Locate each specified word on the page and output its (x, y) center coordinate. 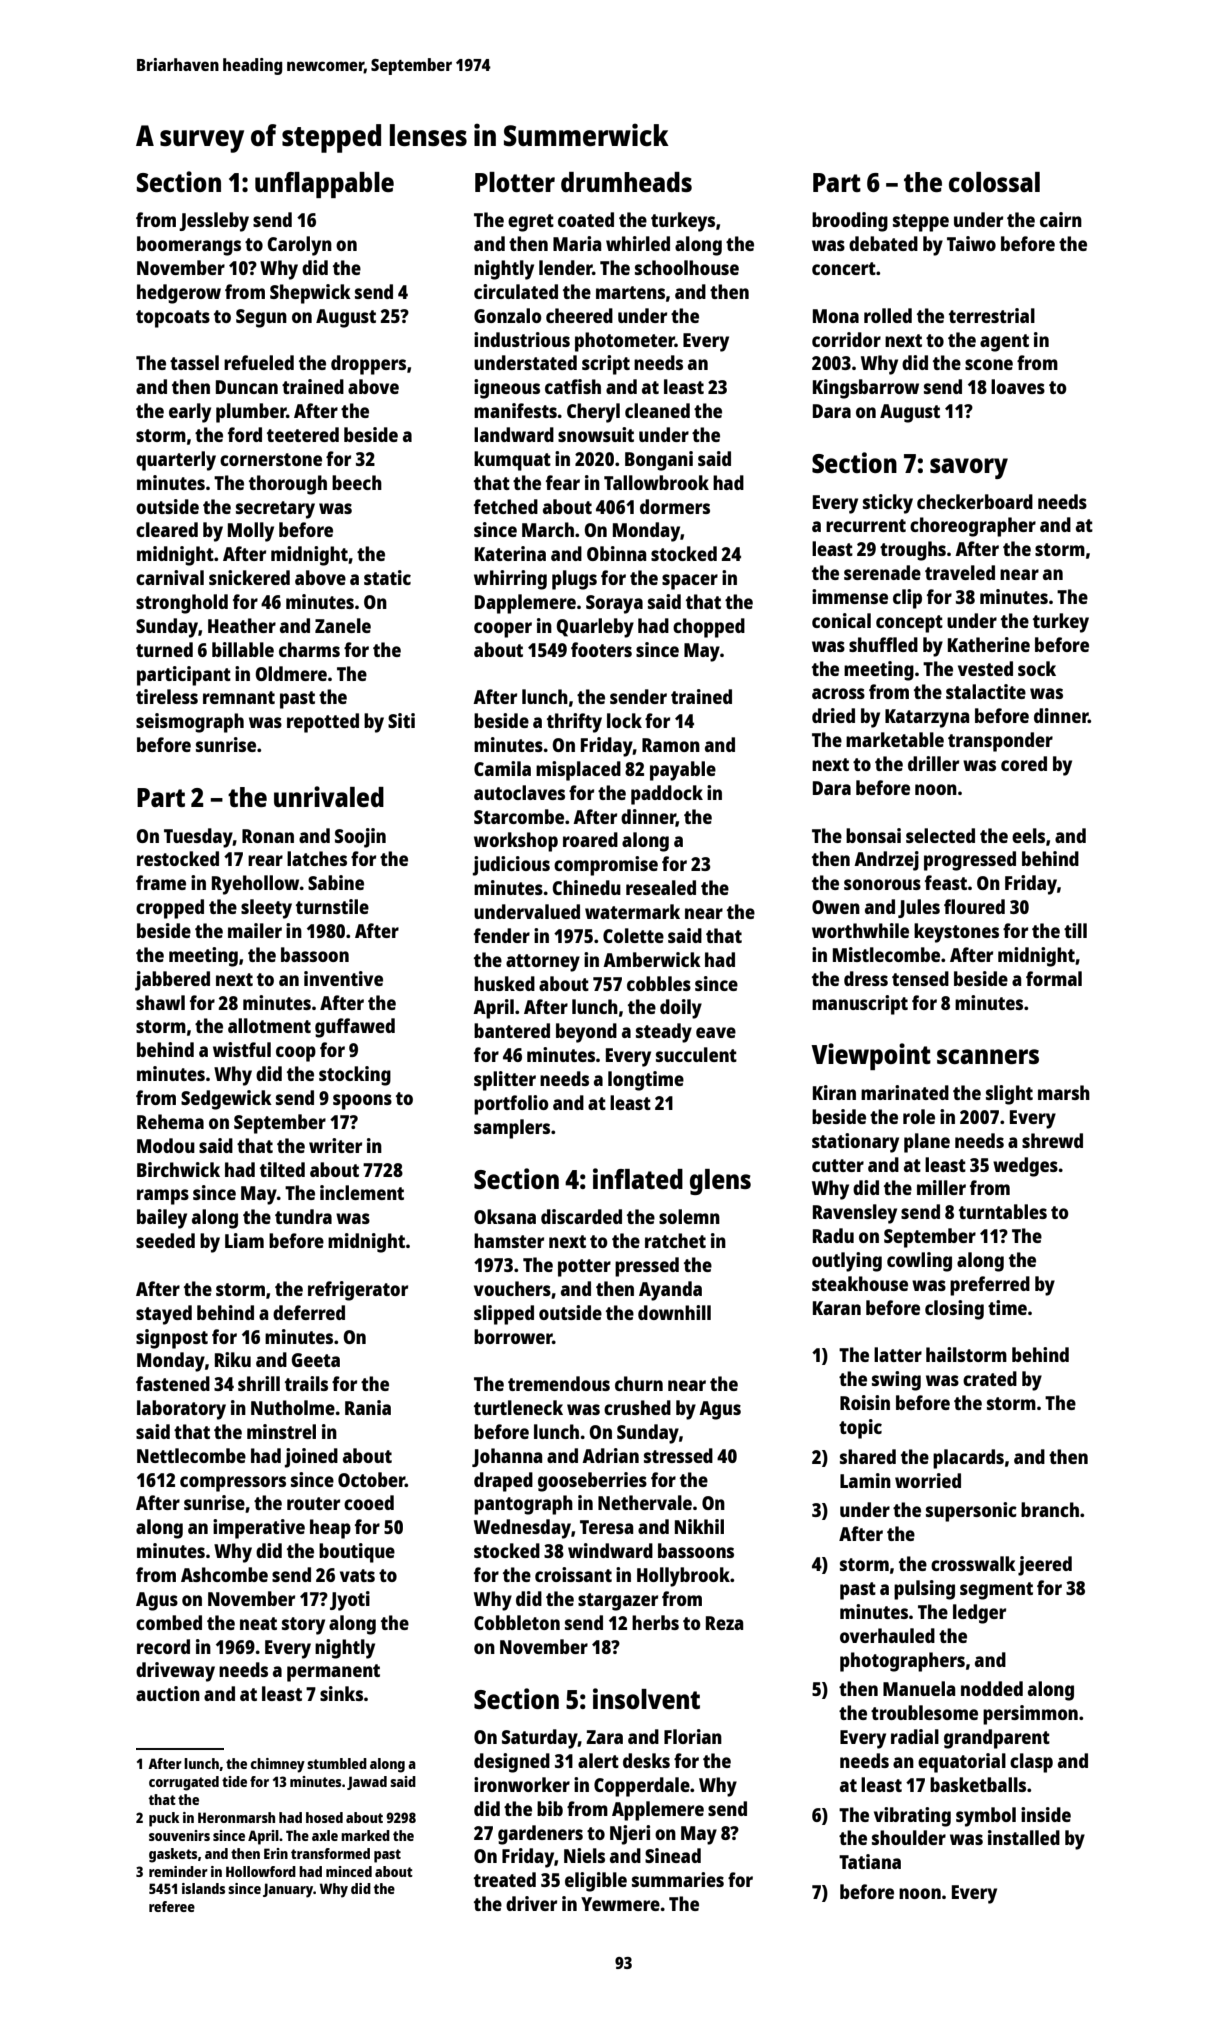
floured (974, 906)
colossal (994, 182)
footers (601, 649)
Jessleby (214, 222)
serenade (882, 572)
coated (586, 219)
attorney (543, 963)
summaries (678, 1879)
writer (335, 1145)
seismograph (190, 723)
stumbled (337, 1763)
